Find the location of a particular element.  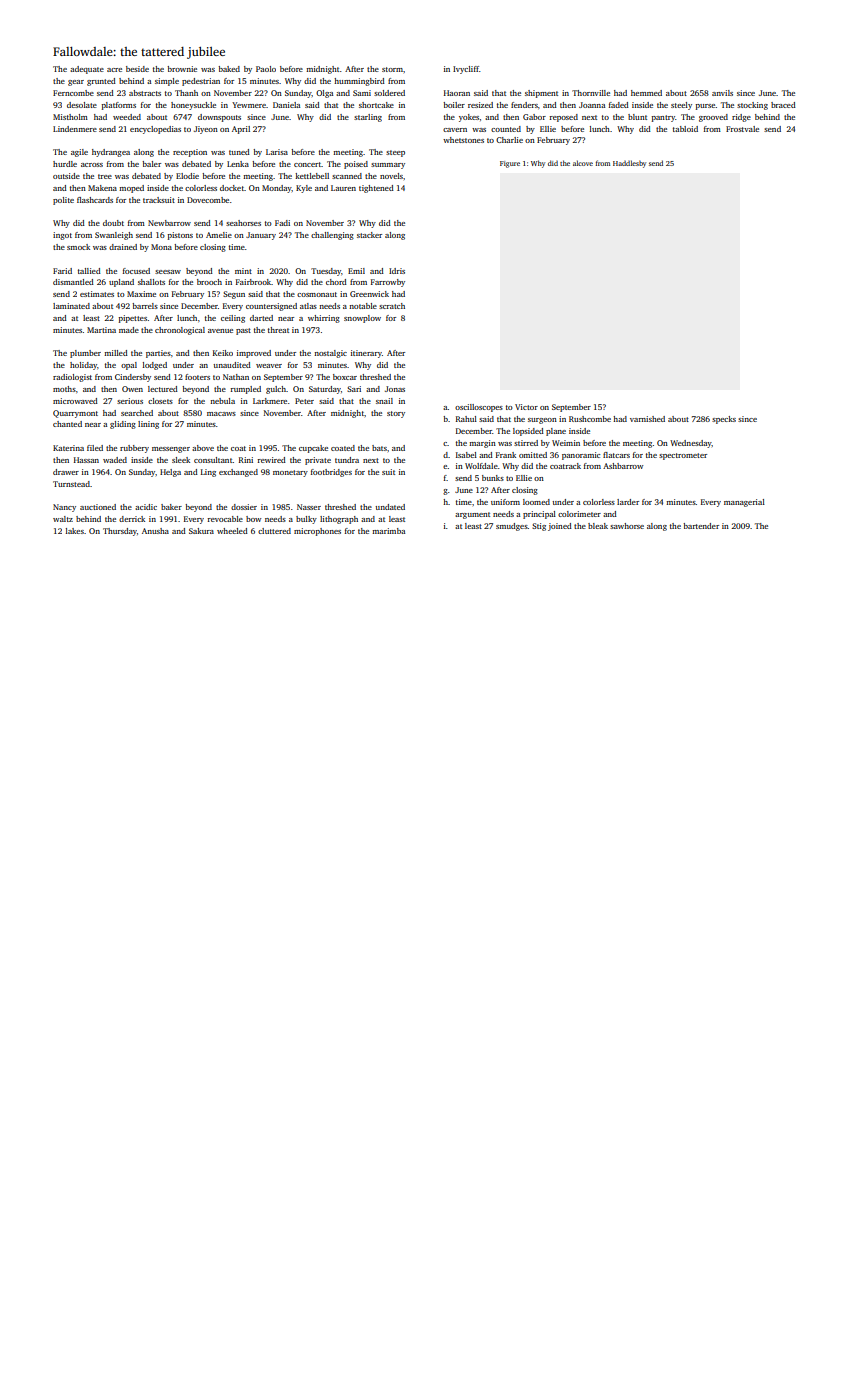

Emil is located at coordinates (356, 271).
